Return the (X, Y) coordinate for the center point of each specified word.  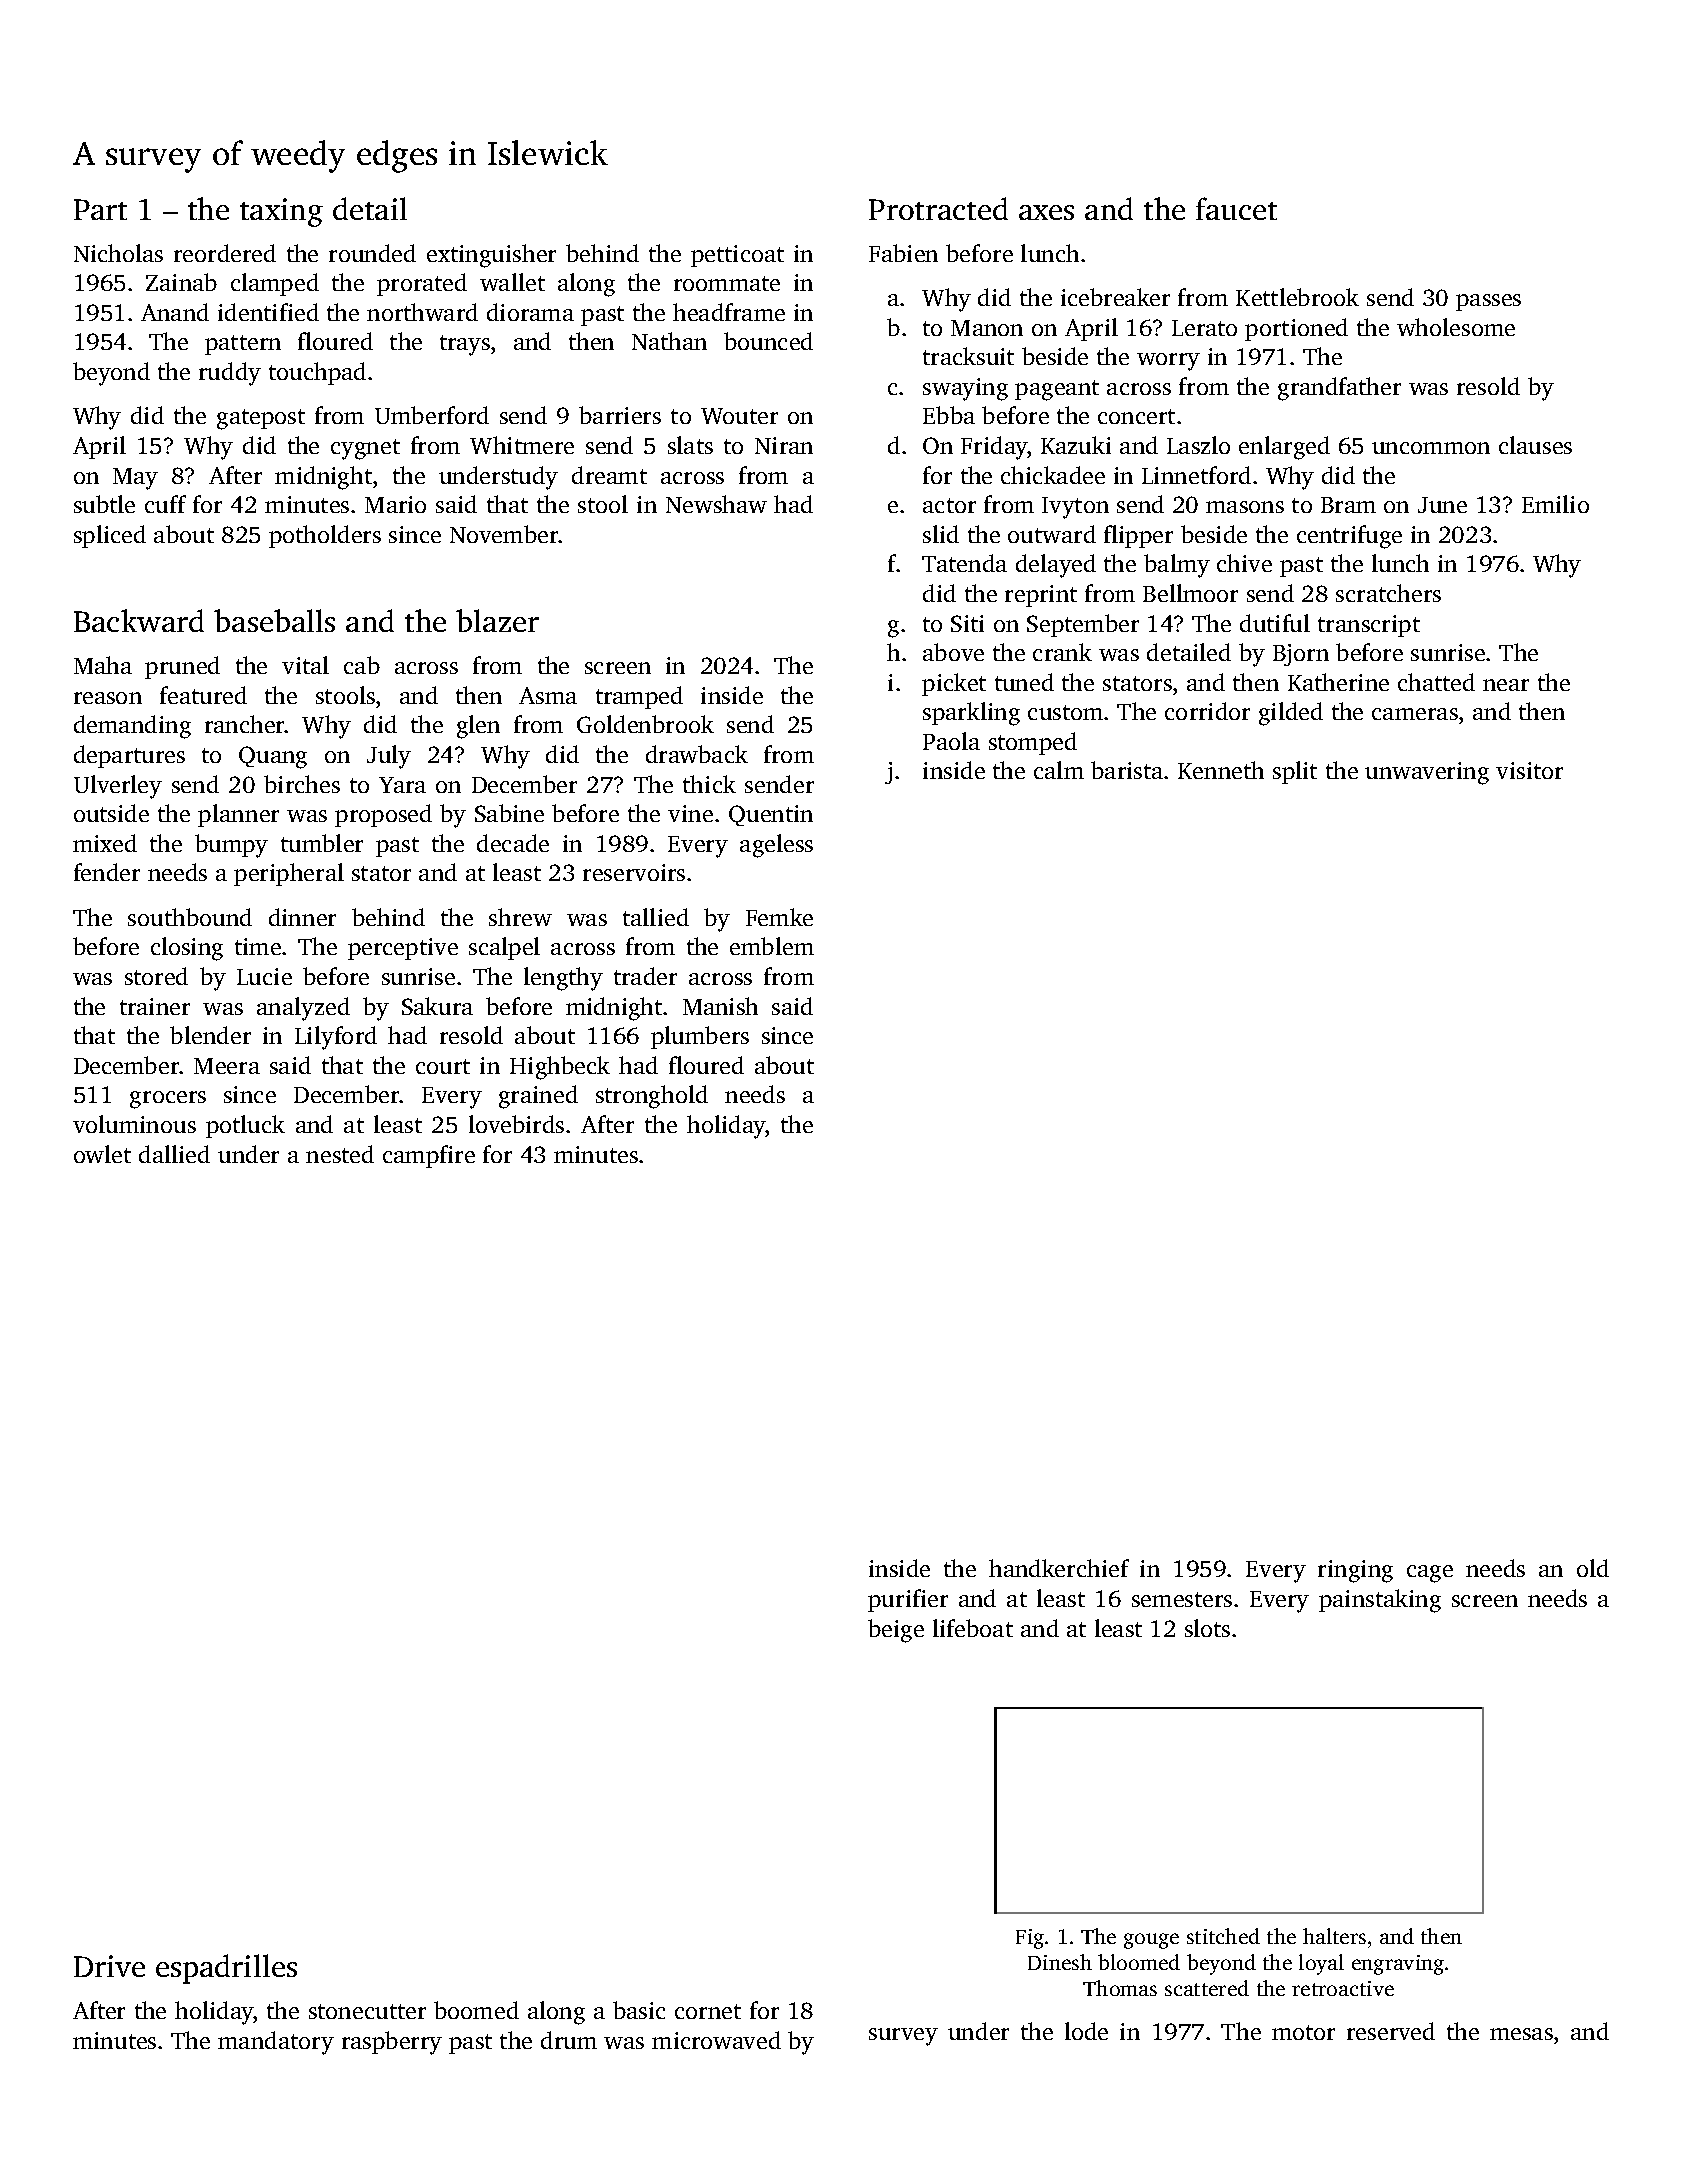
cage (1430, 1574)
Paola (951, 741)
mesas (1521, 2034)
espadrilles (226, 1969)
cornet (708, 2011)
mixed (105, 843)
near (1506, 685)
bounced (768, 341)
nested (340, 1154)
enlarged (1284, 448)
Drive (109, 1966)
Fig (1030, 1939)
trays (465, 345)
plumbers (700, 1037)
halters (1334, 1936)
